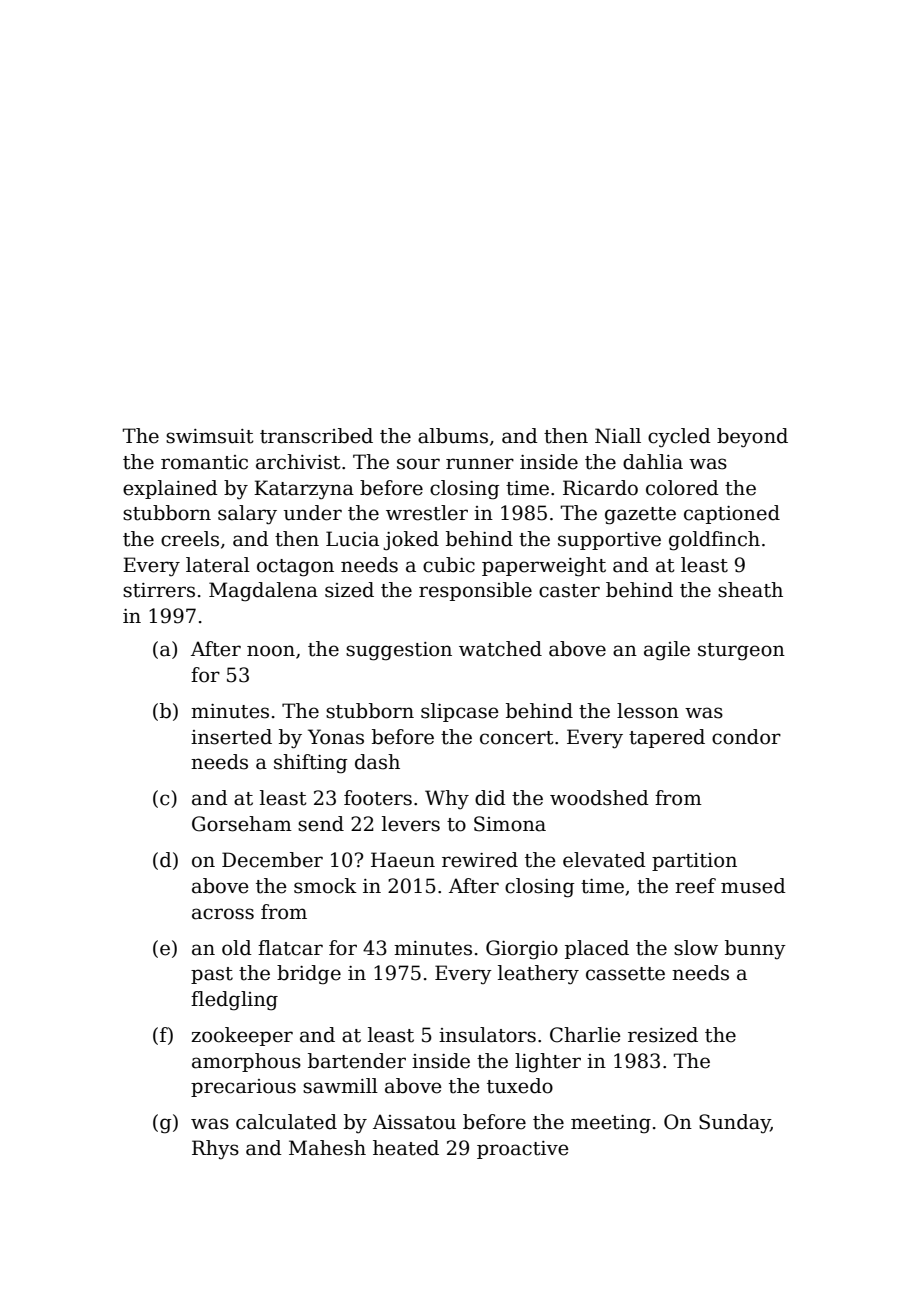 The image size is (924, 1314). I want to click on bunny, so click(755, 950).
